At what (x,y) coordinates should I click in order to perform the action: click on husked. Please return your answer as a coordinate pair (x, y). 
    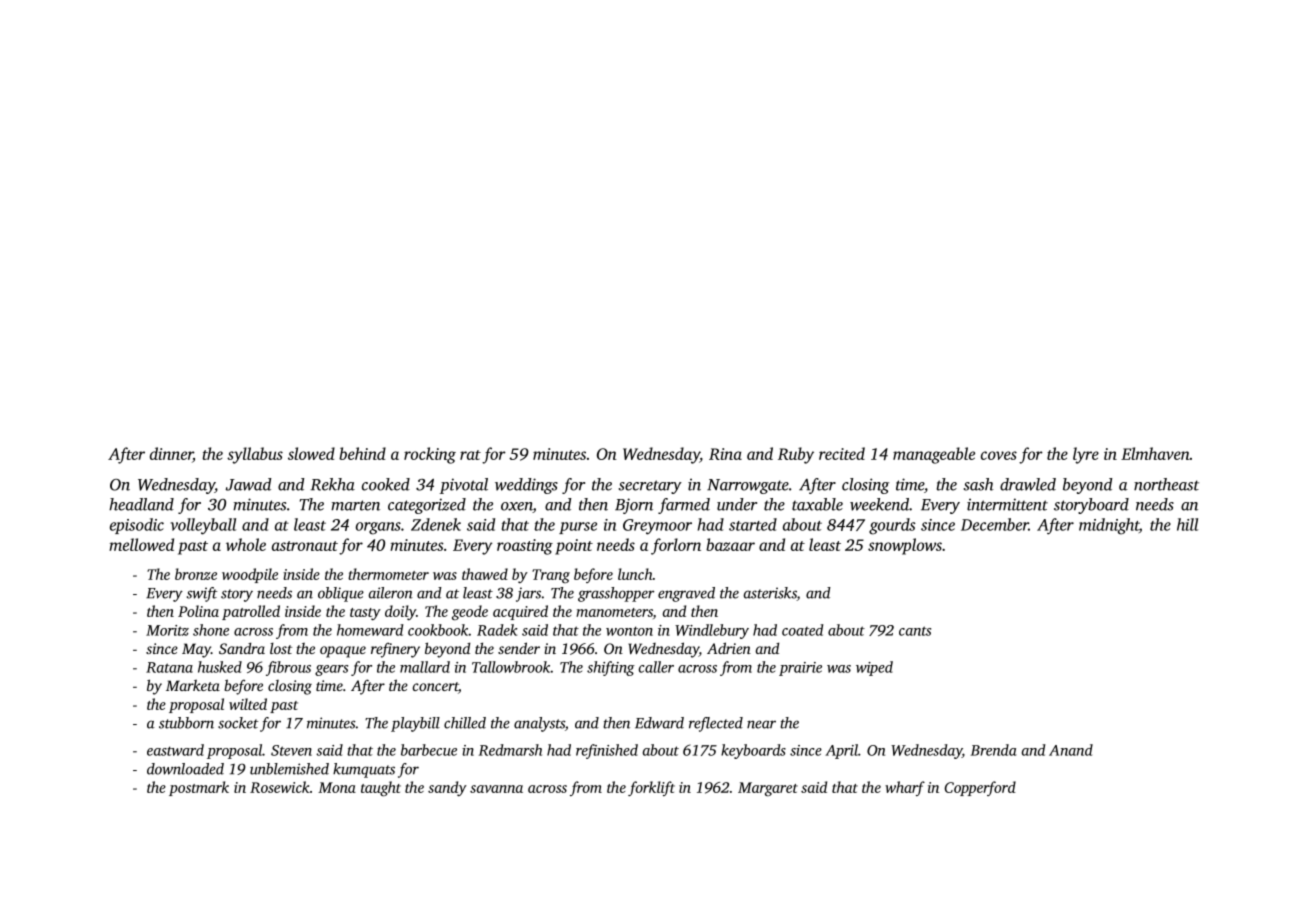
    Looking at the image, I should click on (220, 667).
